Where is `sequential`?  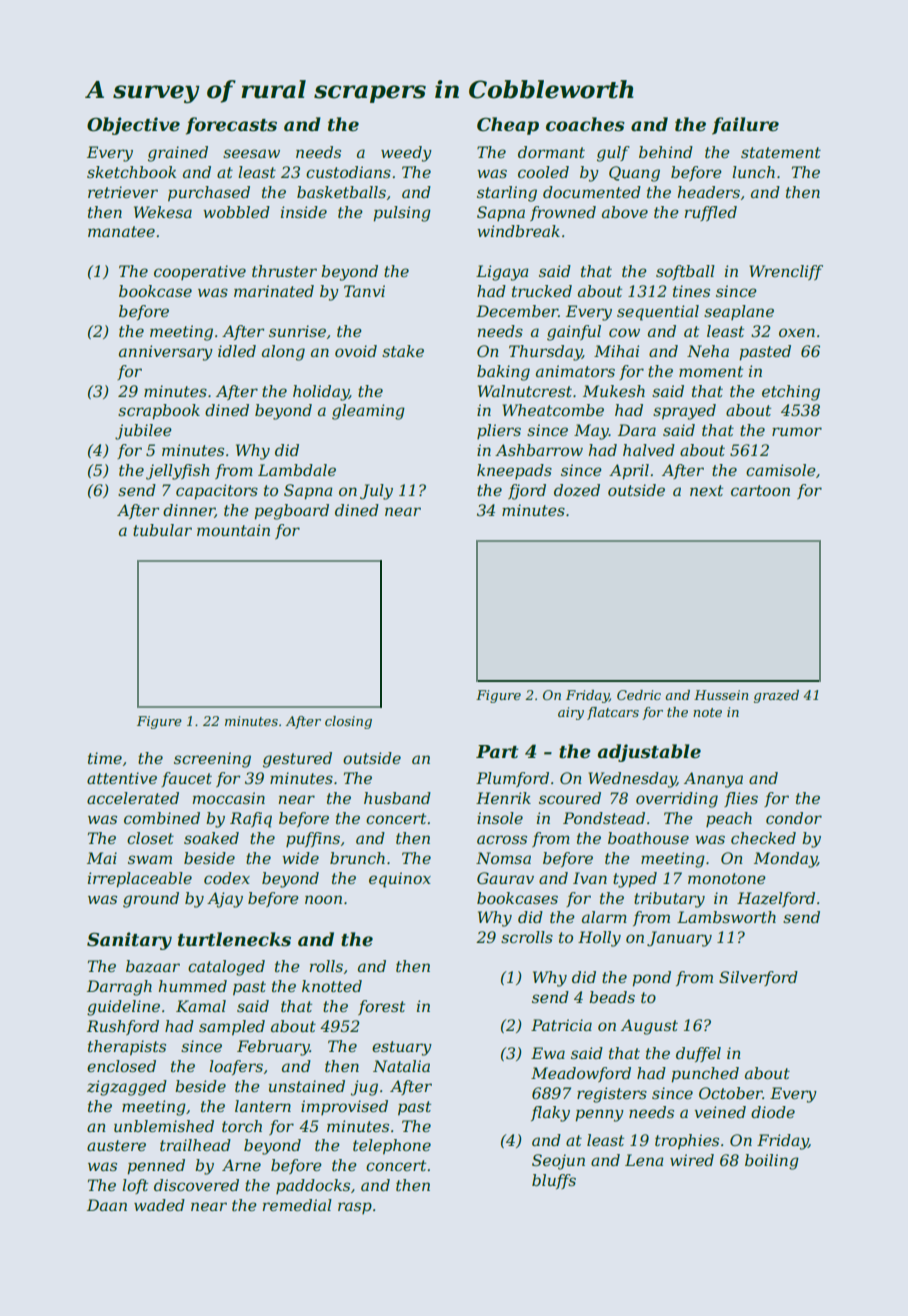 sequential is located at coordinates (658, 313).
